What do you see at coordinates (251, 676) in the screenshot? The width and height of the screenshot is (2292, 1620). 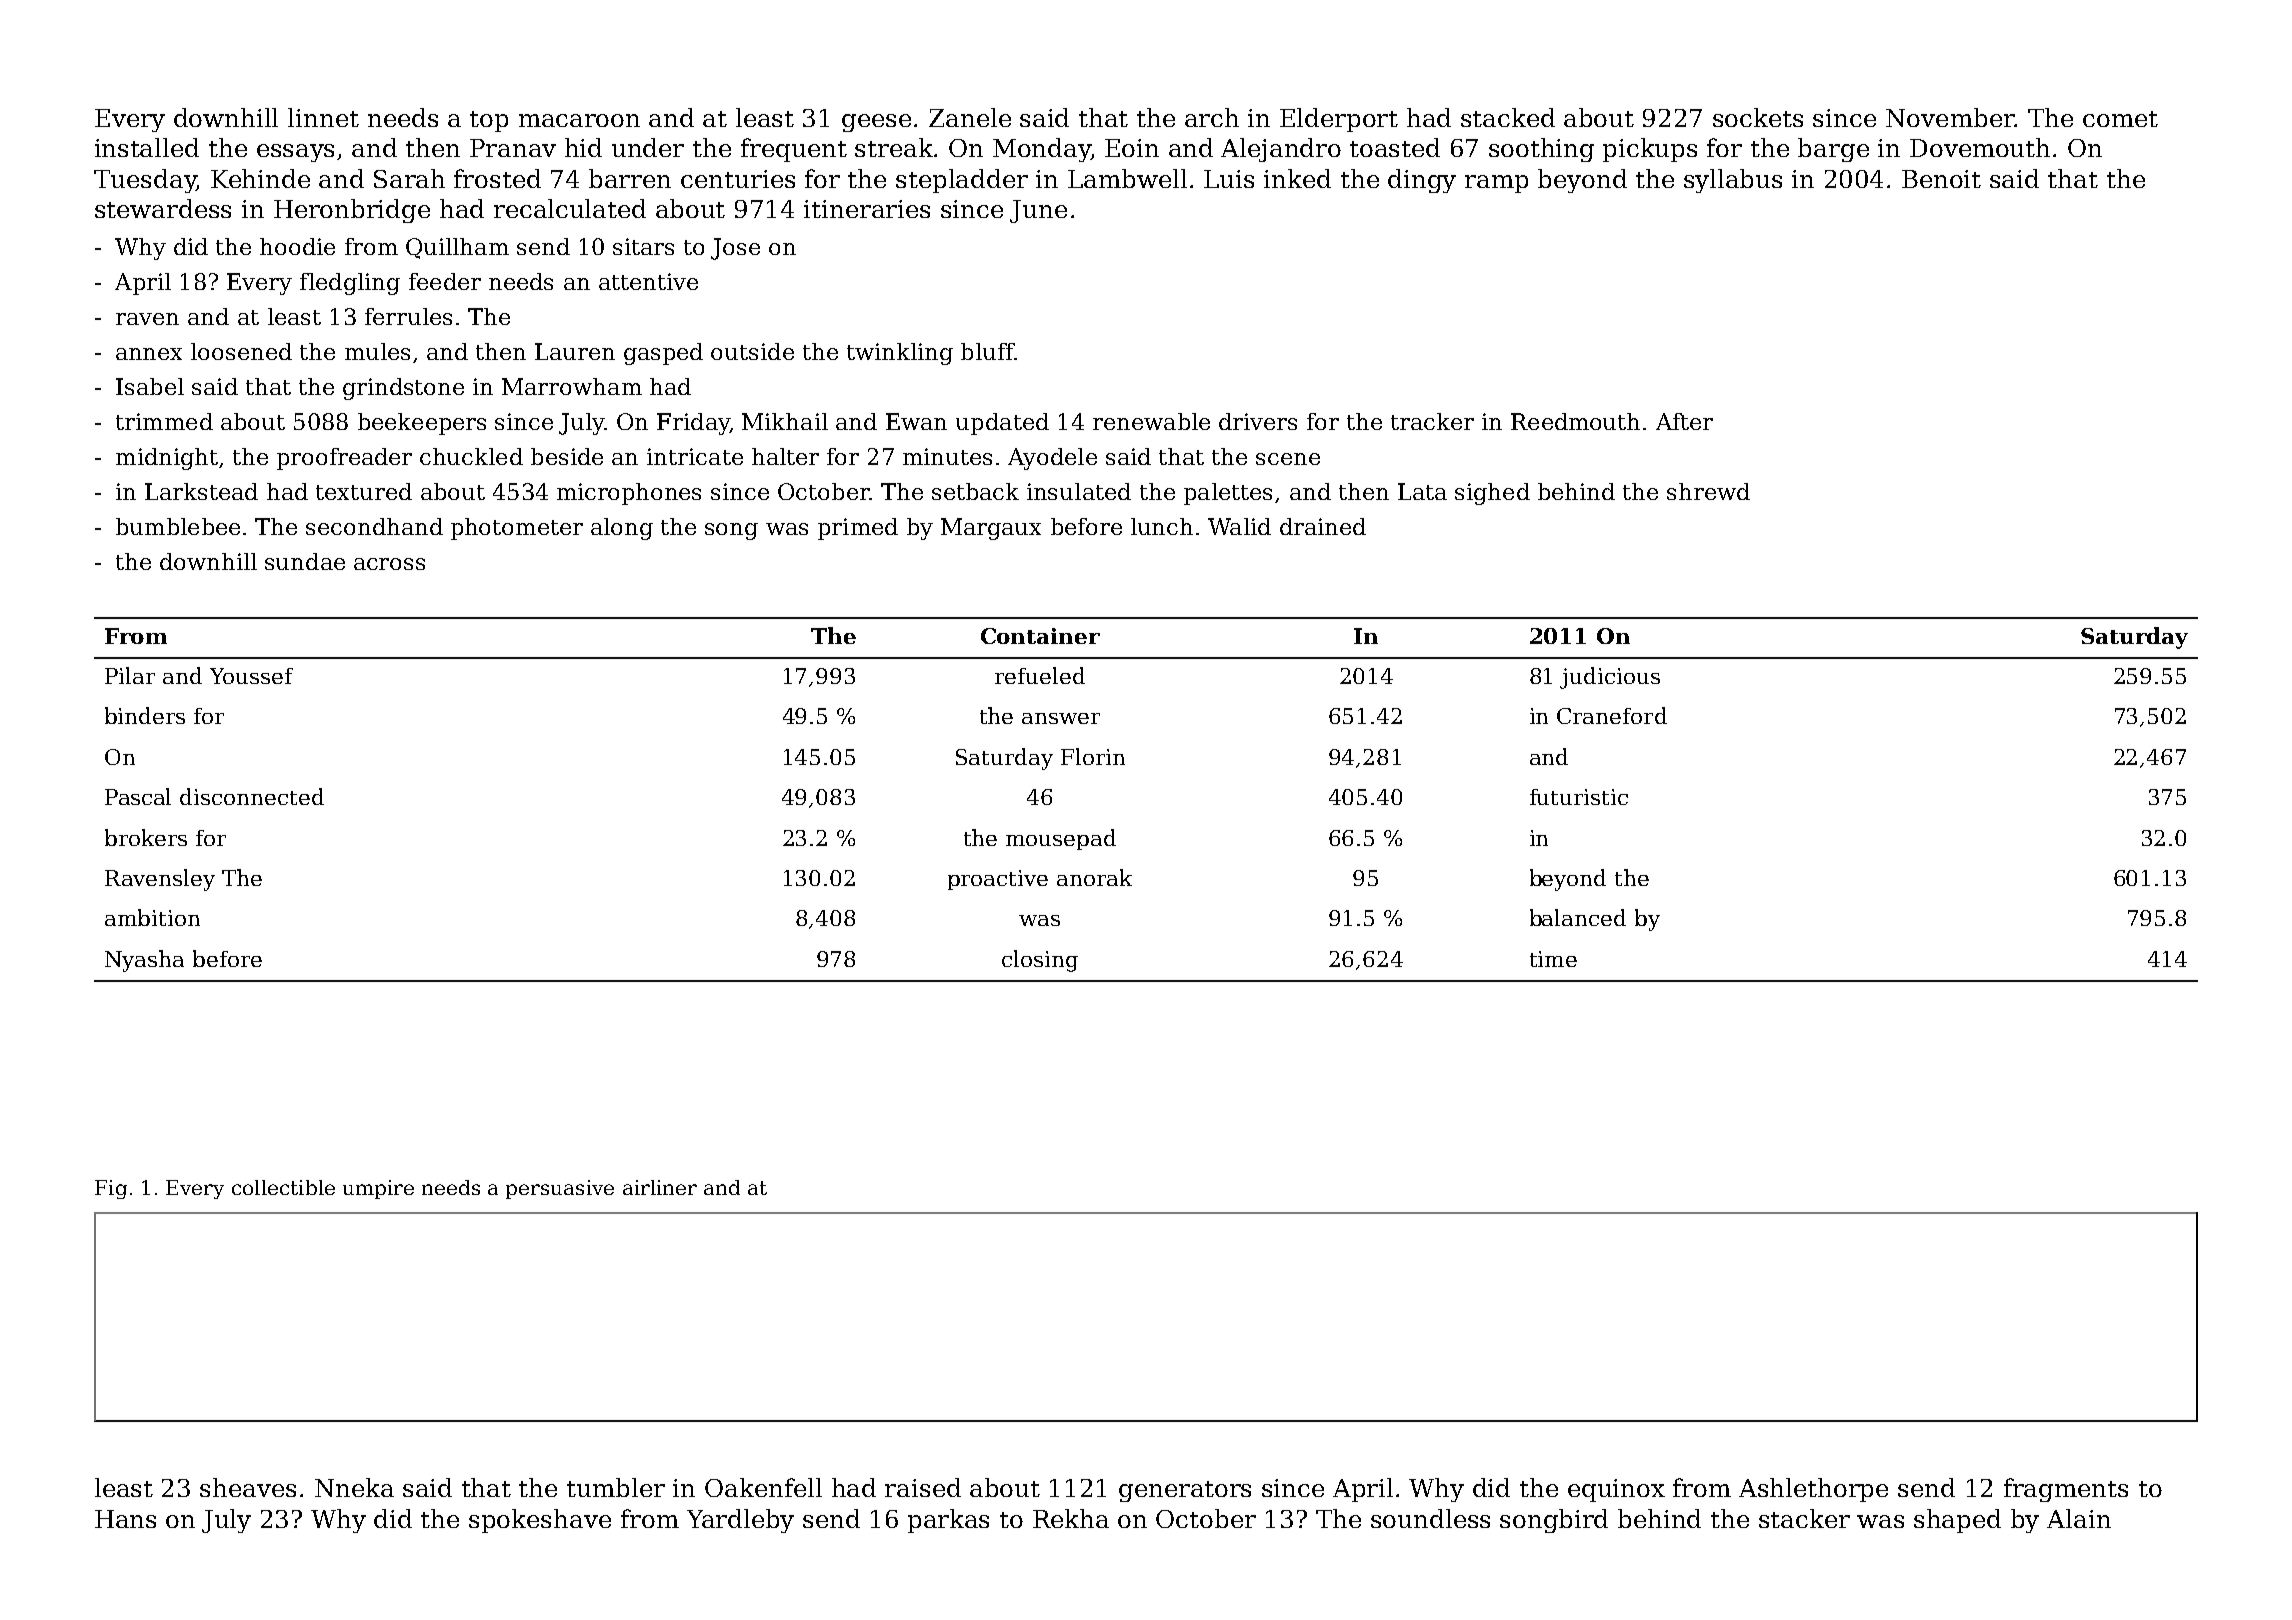 I see `Youssef` at bounding box center [251, 676].
